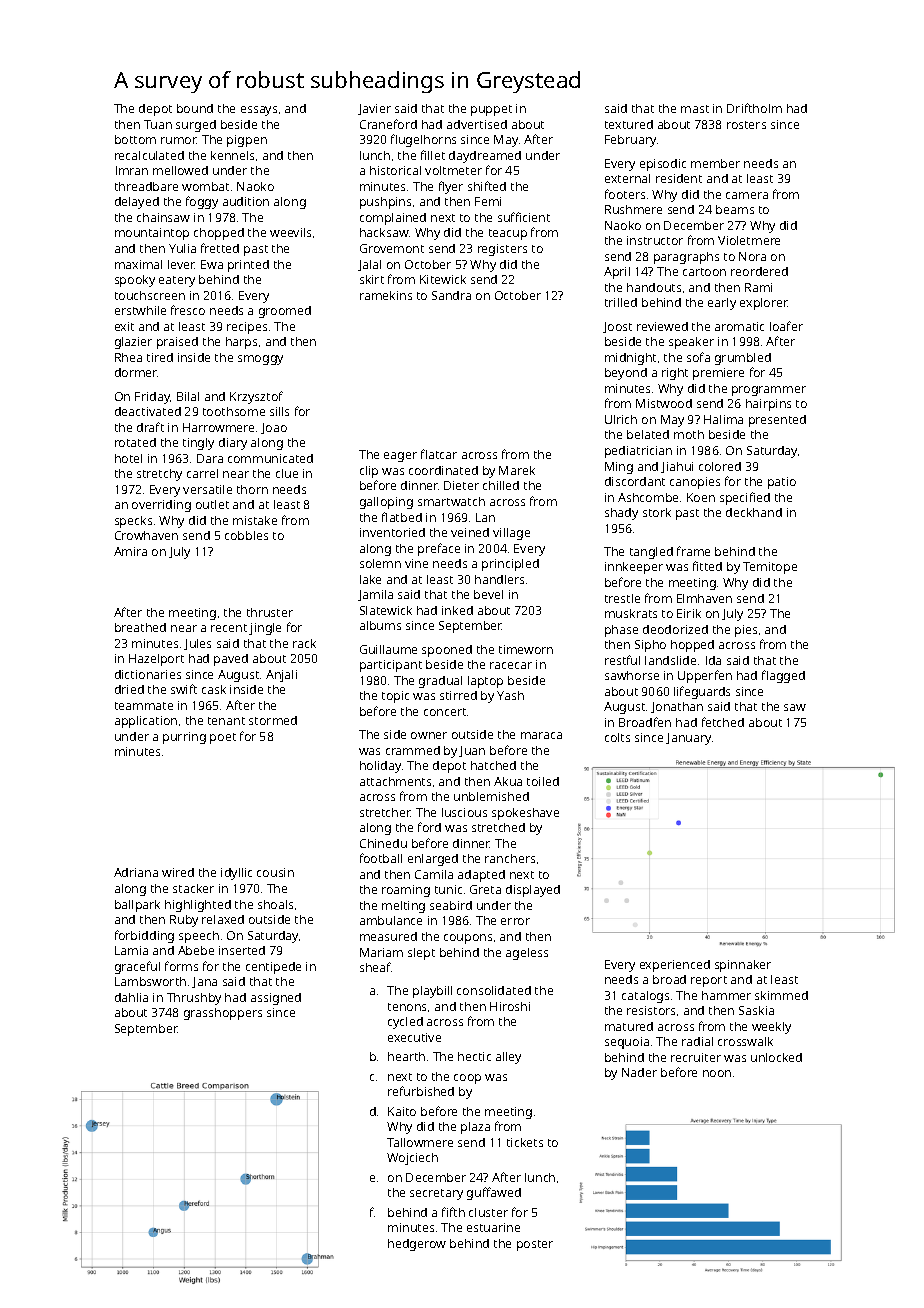  Describe the element at coordinates (776, 1057) in the page. I see `unlocked` at that location.
